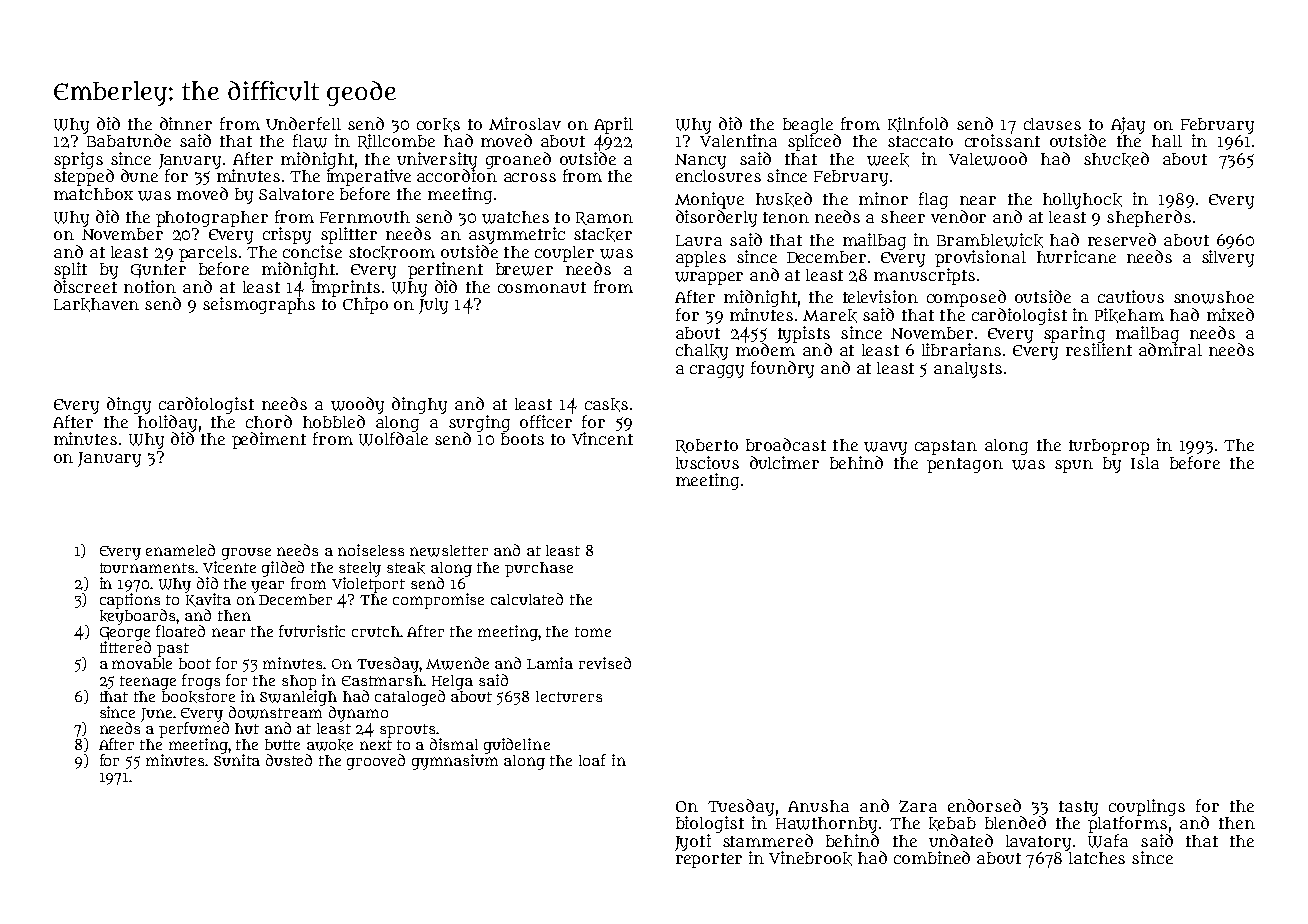 This screenshot has height=924, width=1308. What do you see at coordinates (1147, 807) in the screenshot?
I see `couplings` at bounding box center [1147, 807].
